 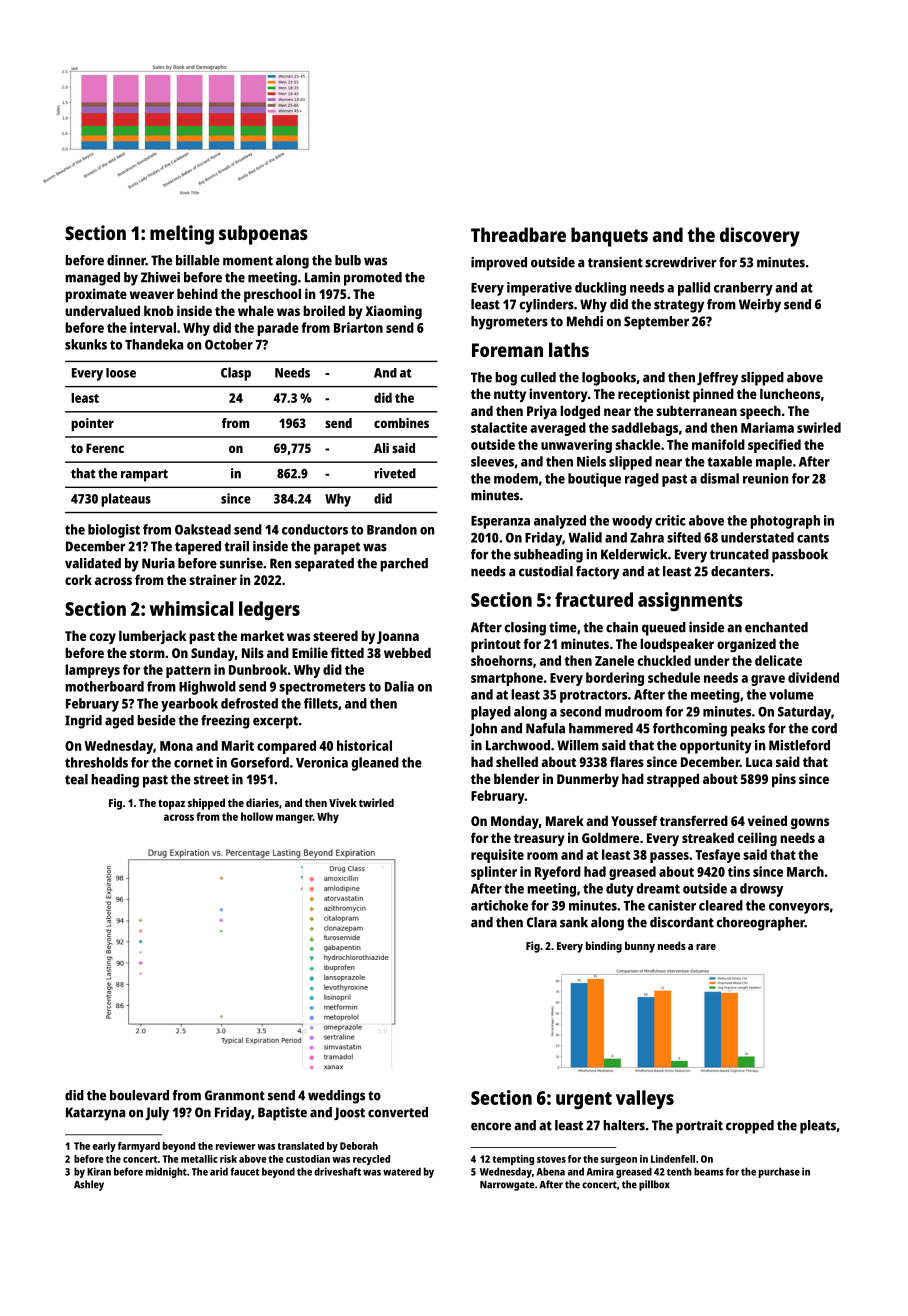 What do you see at coordinates (647, 537) in the page?
I see `Zahra` at bounding box center [647, 537].
